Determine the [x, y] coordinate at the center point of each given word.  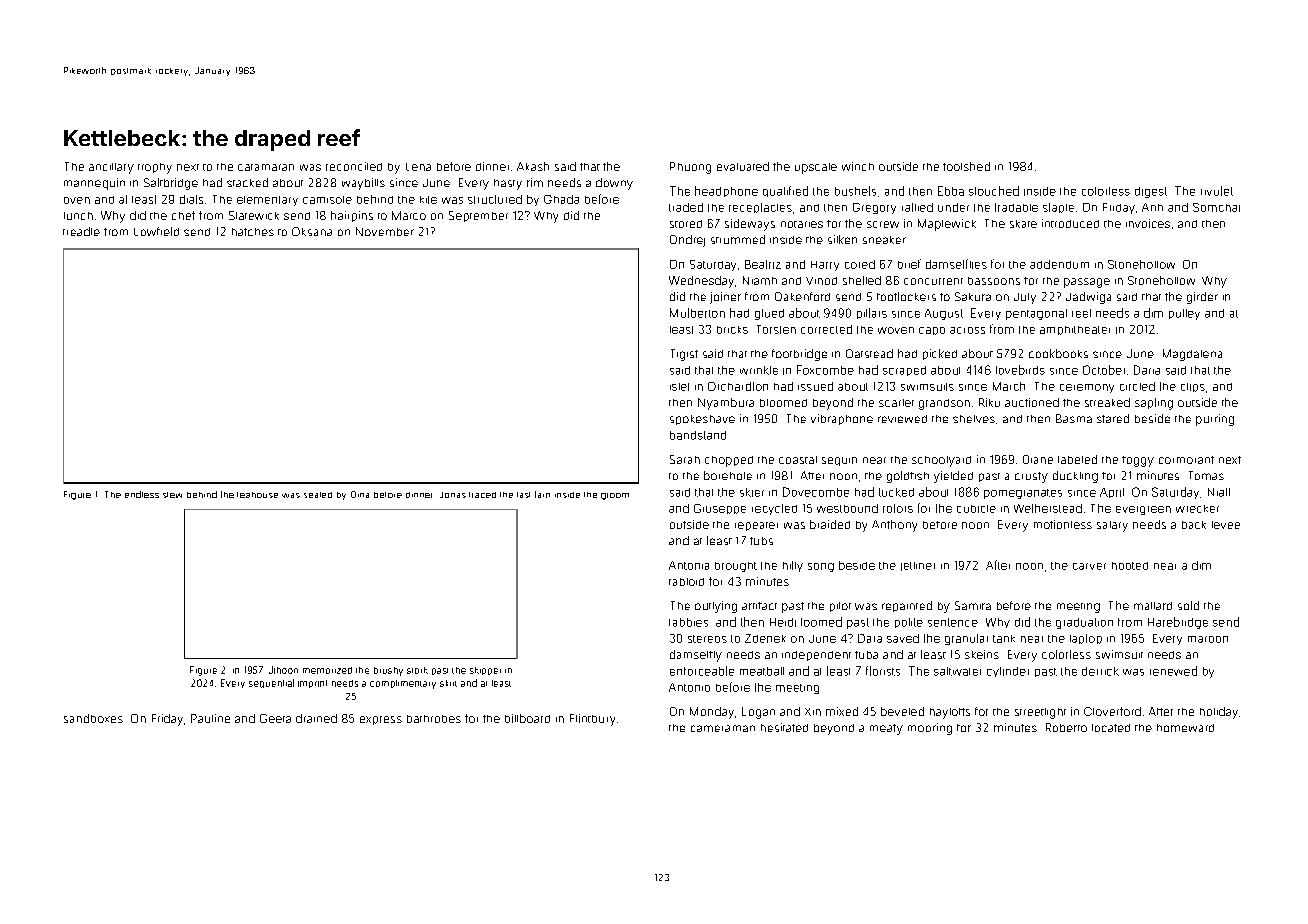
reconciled [354, 166]
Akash [533, 166]
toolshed [966, 166]
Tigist [684, 355]
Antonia [689, 565]
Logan [758, 713]
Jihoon [283, 670]
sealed [318, 495]
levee [1226, 525]
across [967, 330]
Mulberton [697, 313]
